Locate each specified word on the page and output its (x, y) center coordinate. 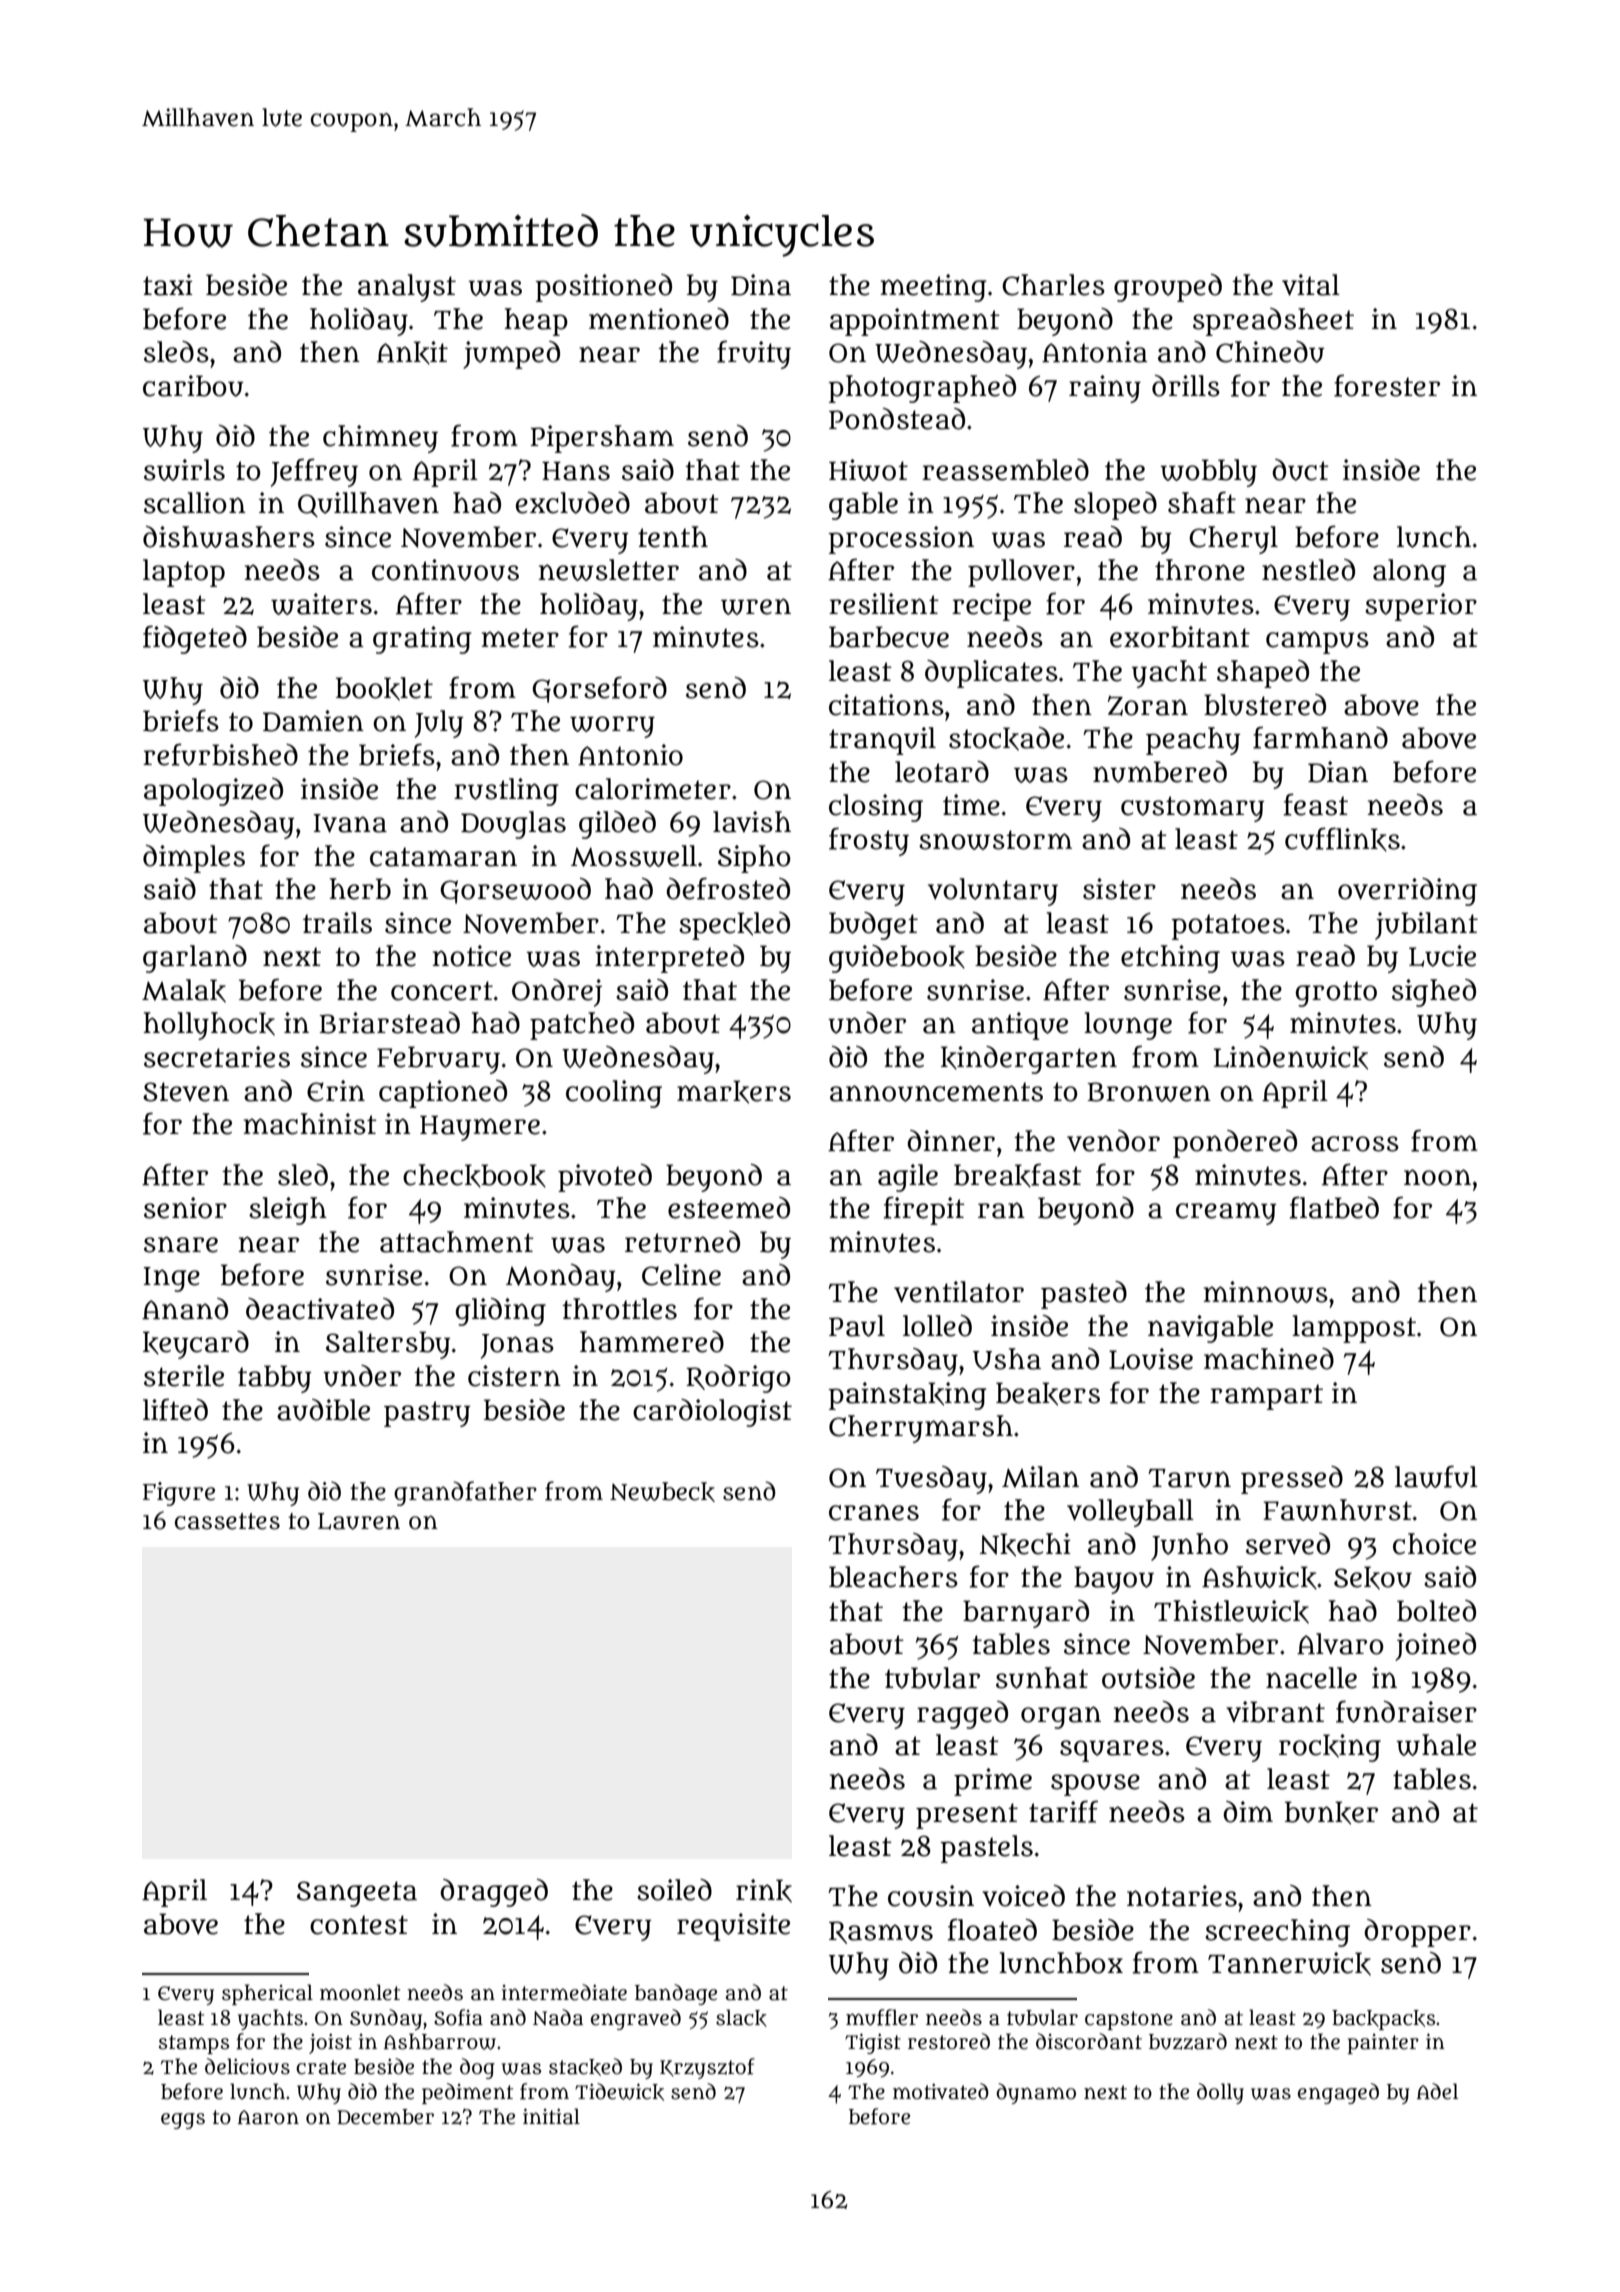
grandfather (465, 1493)
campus (1317, 642)
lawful (1436, 1476)
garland (195, 959)
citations (886, 705)
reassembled (1005, 470)
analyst (407, 288)
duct (1300, 470)
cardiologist (712, 1413)
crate (321, 2067)
